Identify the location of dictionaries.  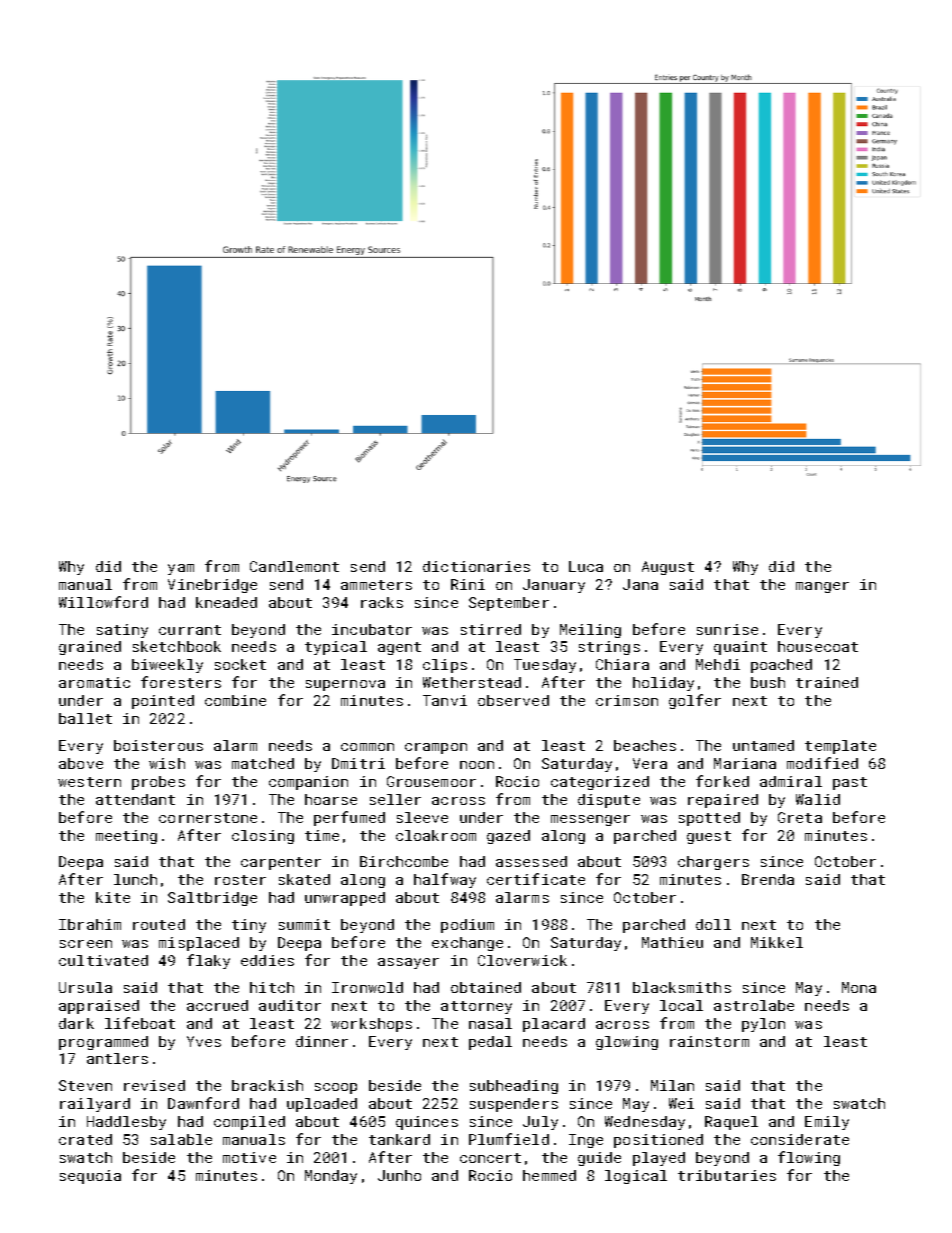
(476, 566).
